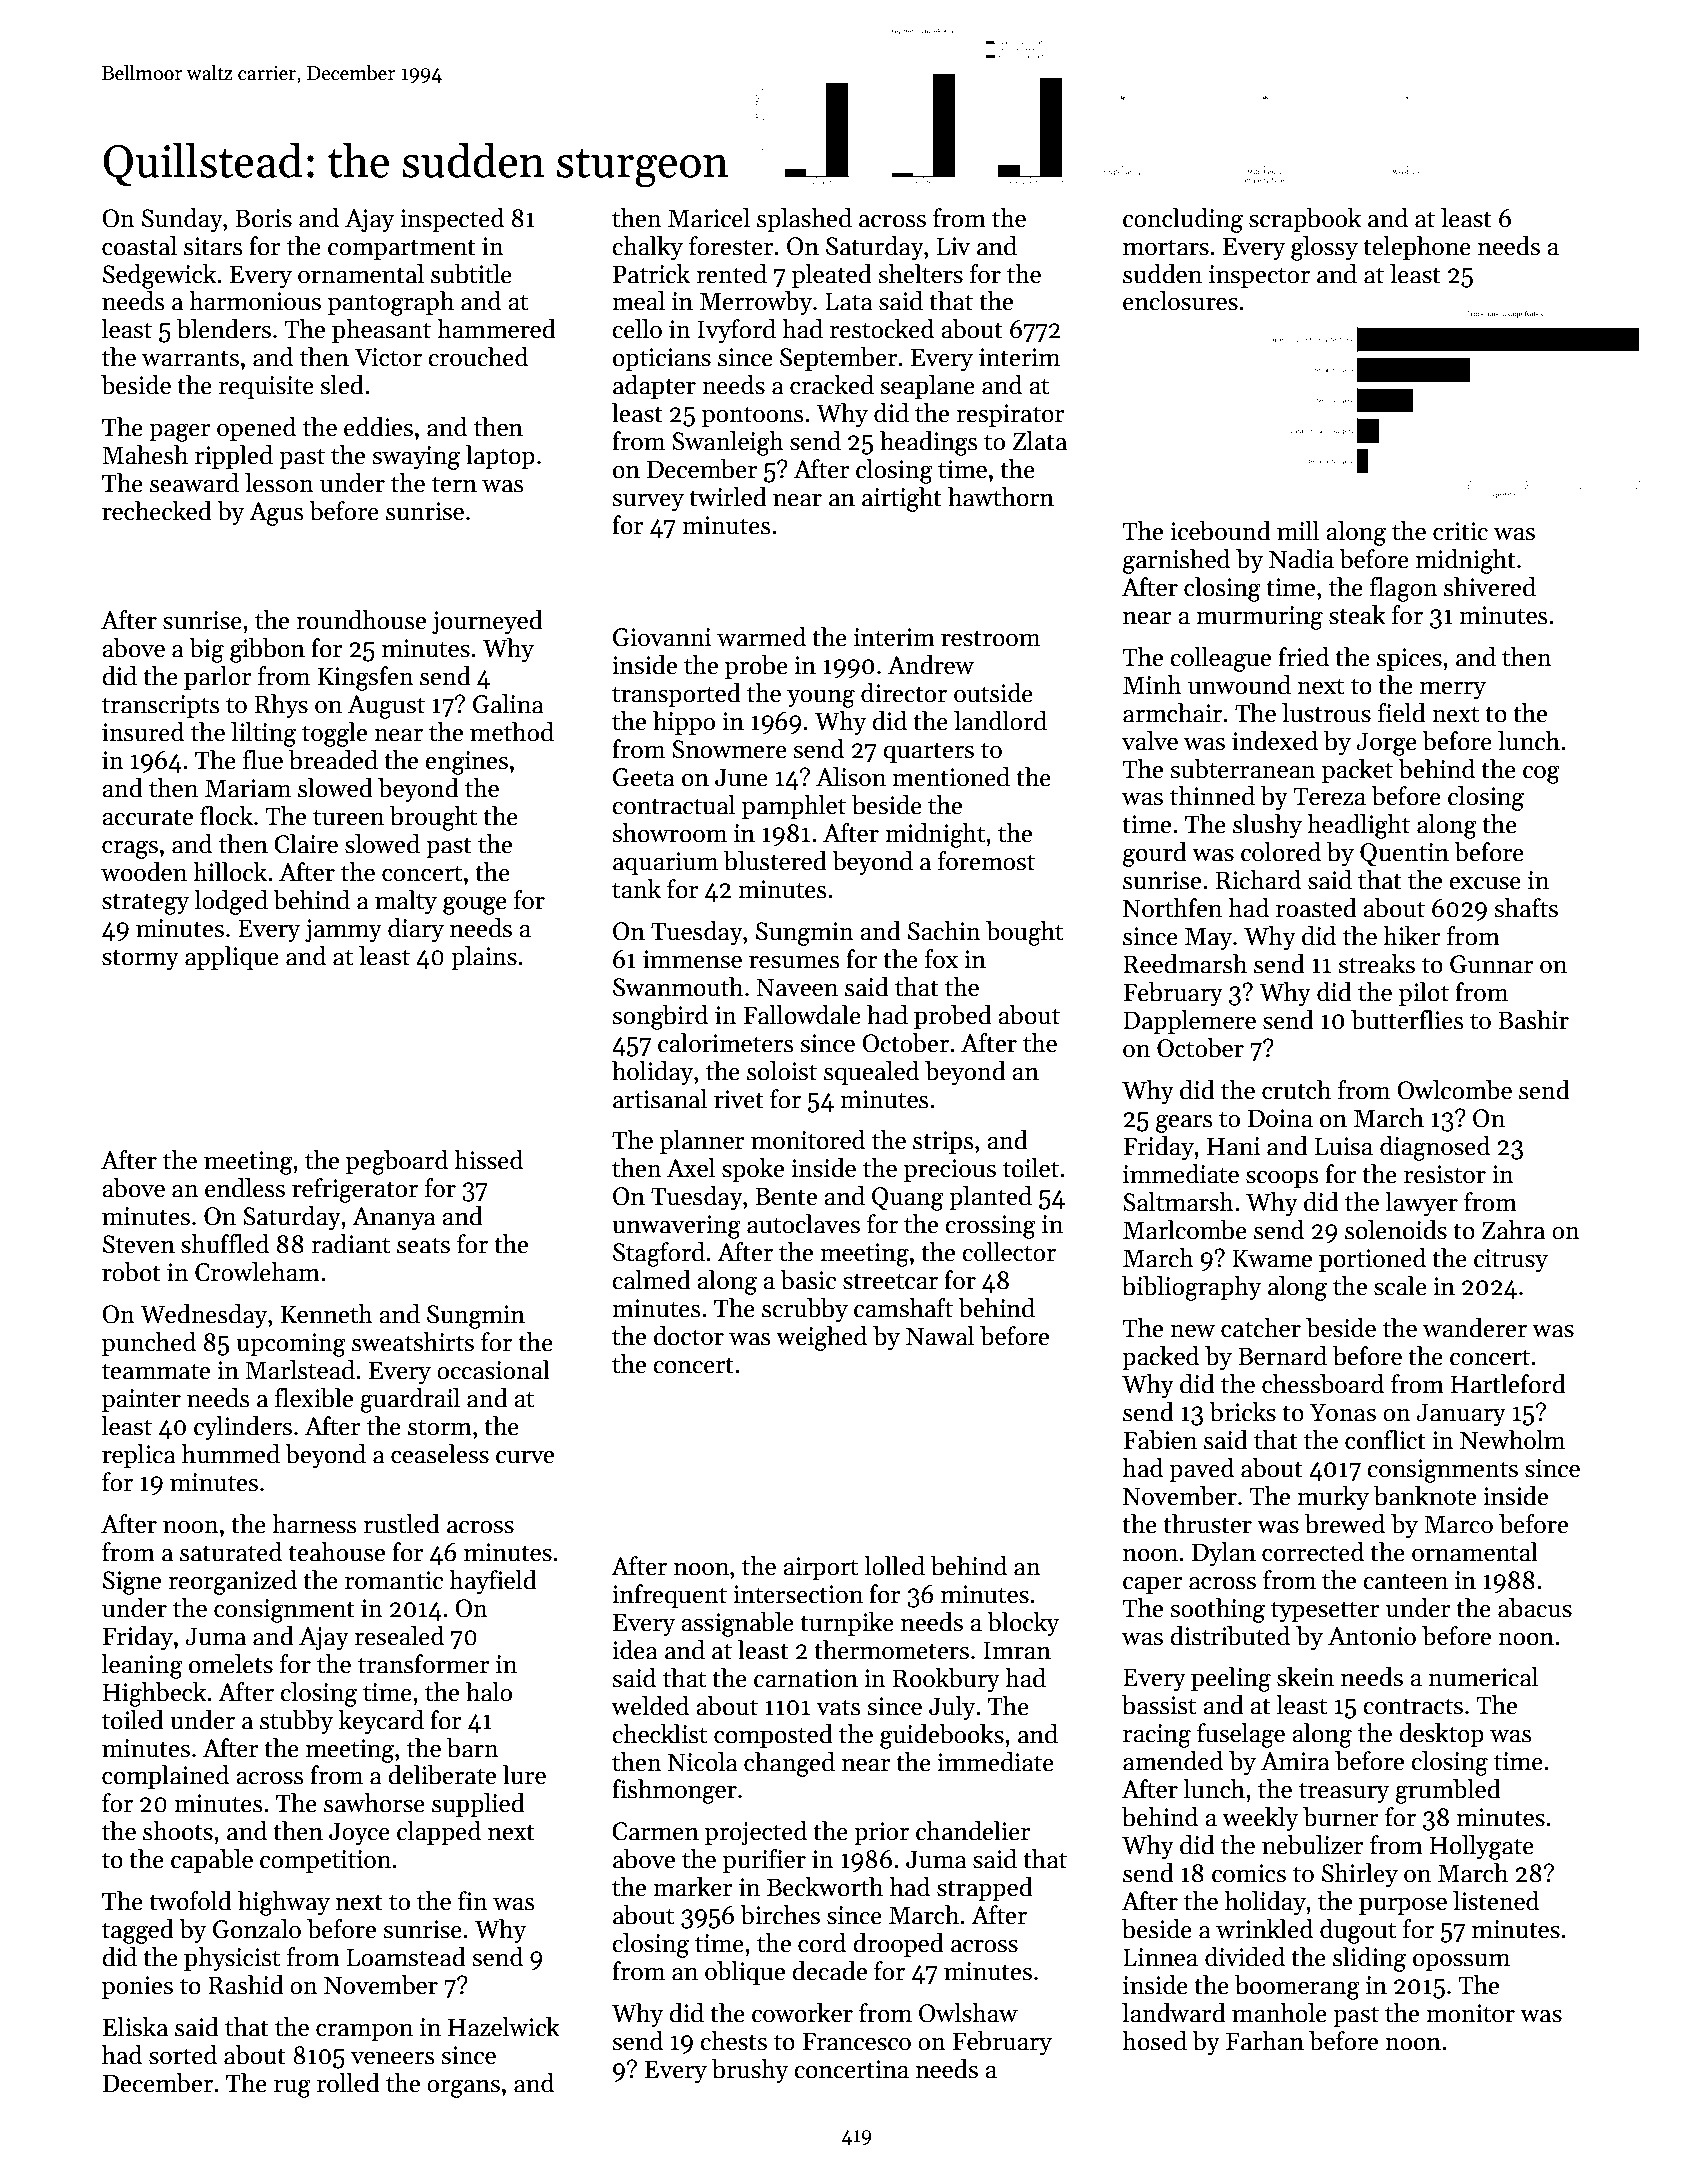 The image size is (1683, 2178). What do you see at coordinates (473, 1900) in the screenshot?
I see `fin` at bounding box center [473, 1900].
